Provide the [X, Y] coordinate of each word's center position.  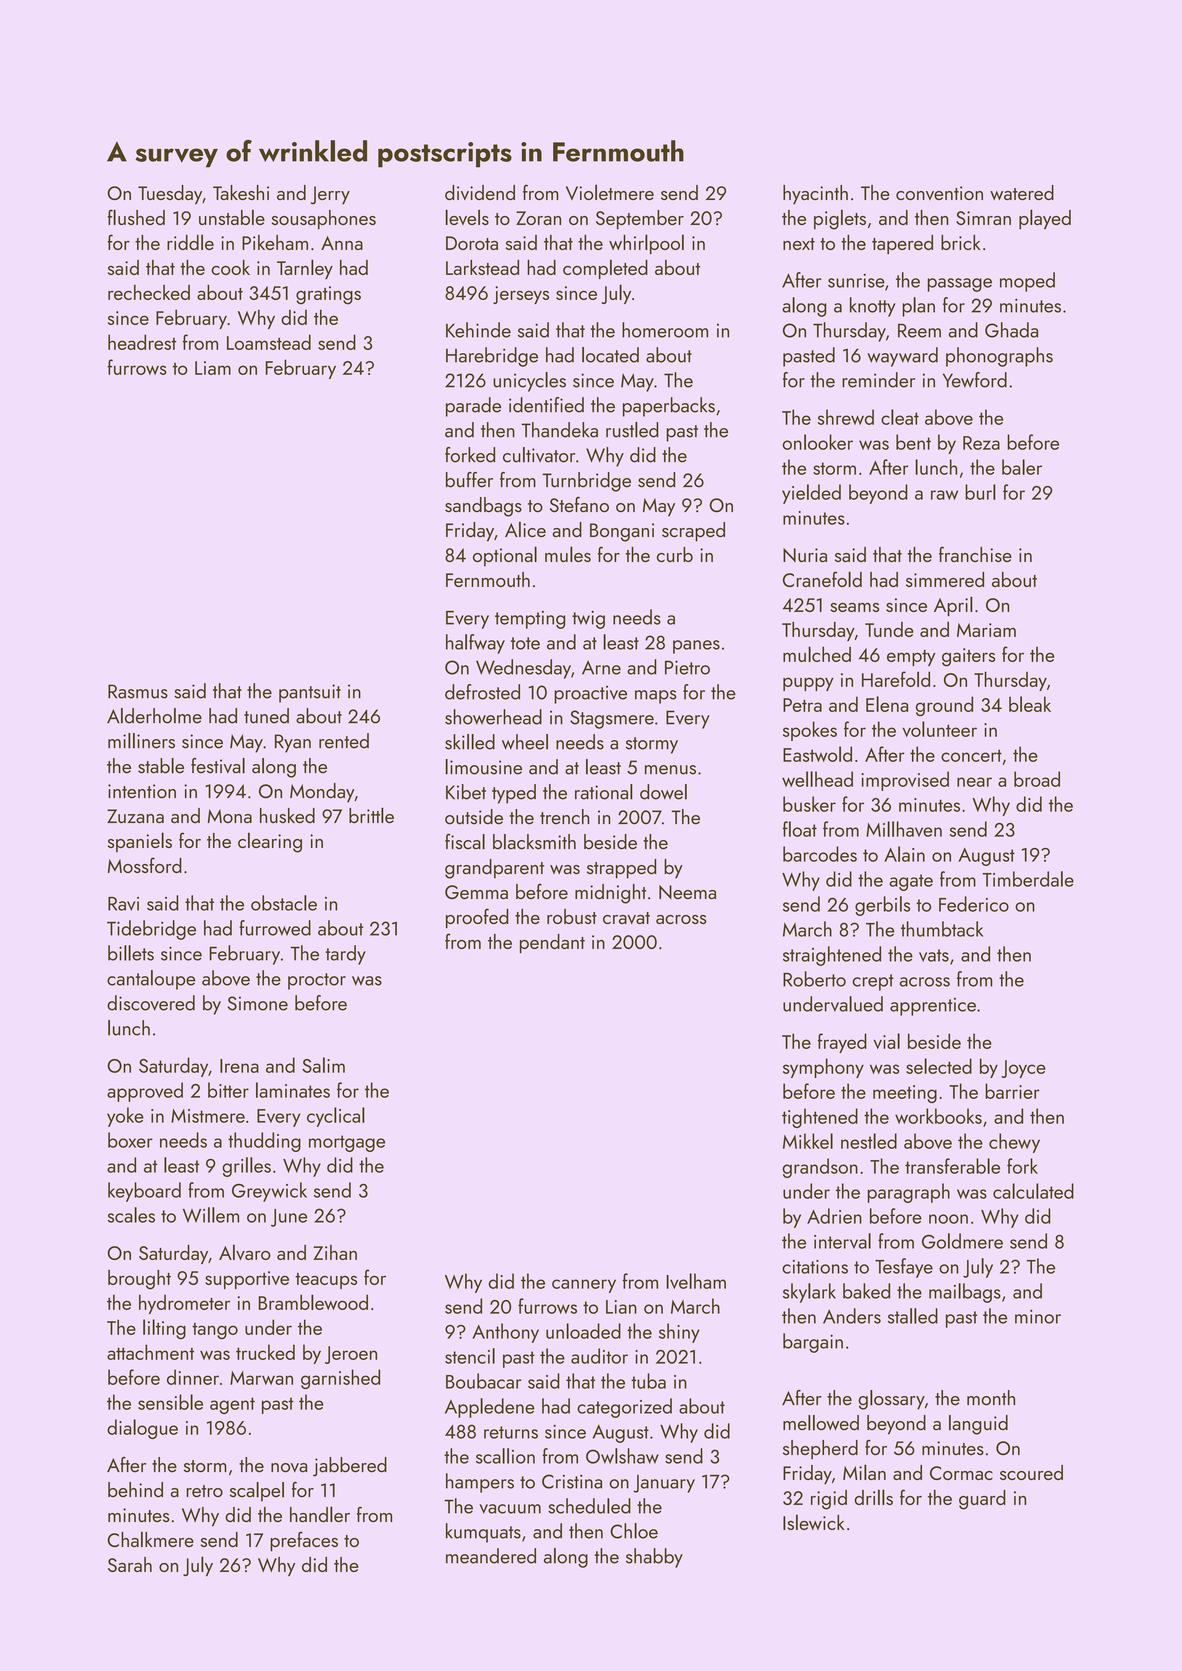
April [953, 606]
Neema [687, 892]
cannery [584, 1286]
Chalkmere [151, 1539]
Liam [213, 368]
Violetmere [610, 192]
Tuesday [170, 195]
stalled [913, 1316]
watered [1022, 192]
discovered [151, 1003]
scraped [693, 532]
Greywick [269, 1192]
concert [971, 755]
